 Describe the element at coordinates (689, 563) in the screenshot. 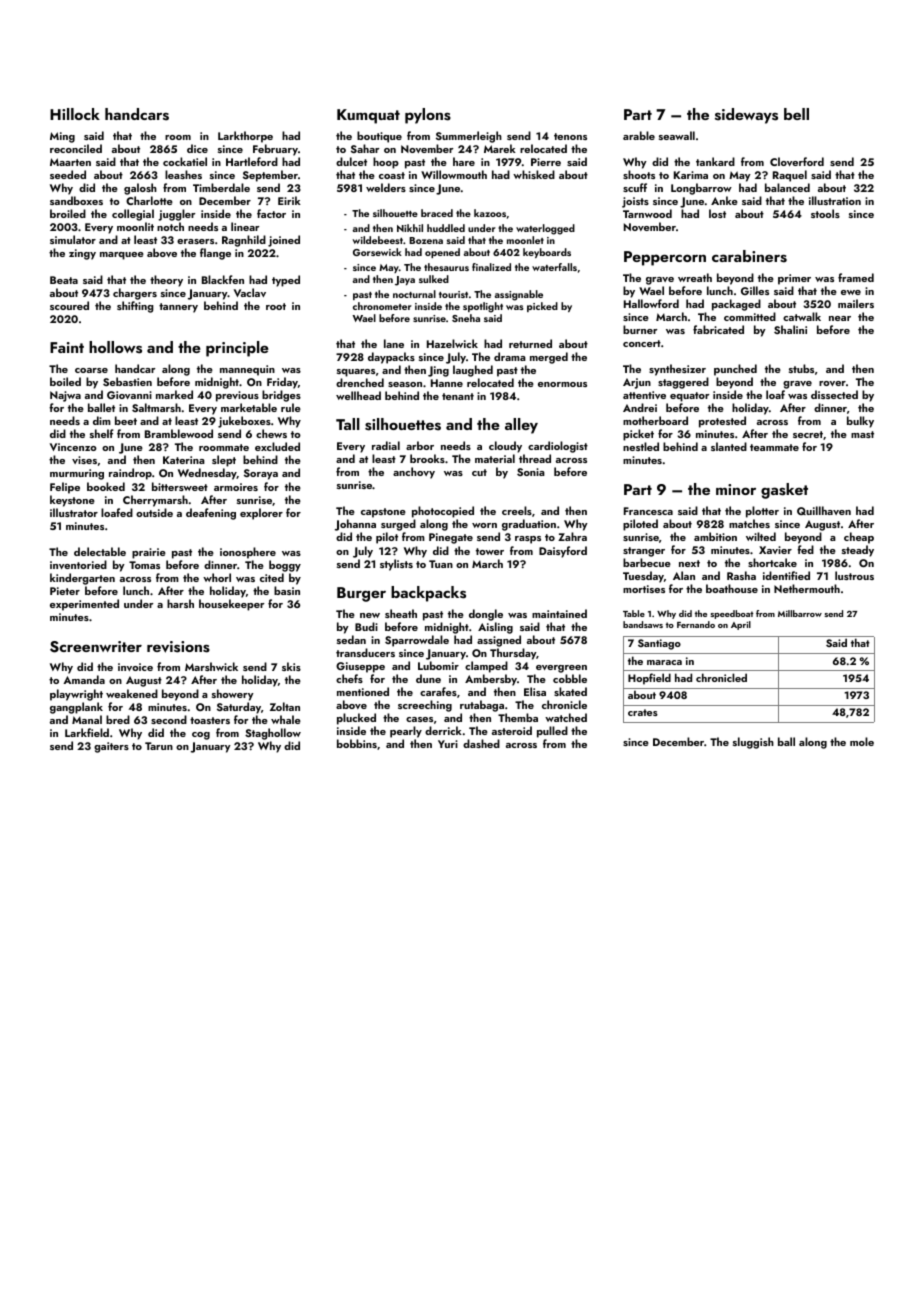

I see `next` at that location.
